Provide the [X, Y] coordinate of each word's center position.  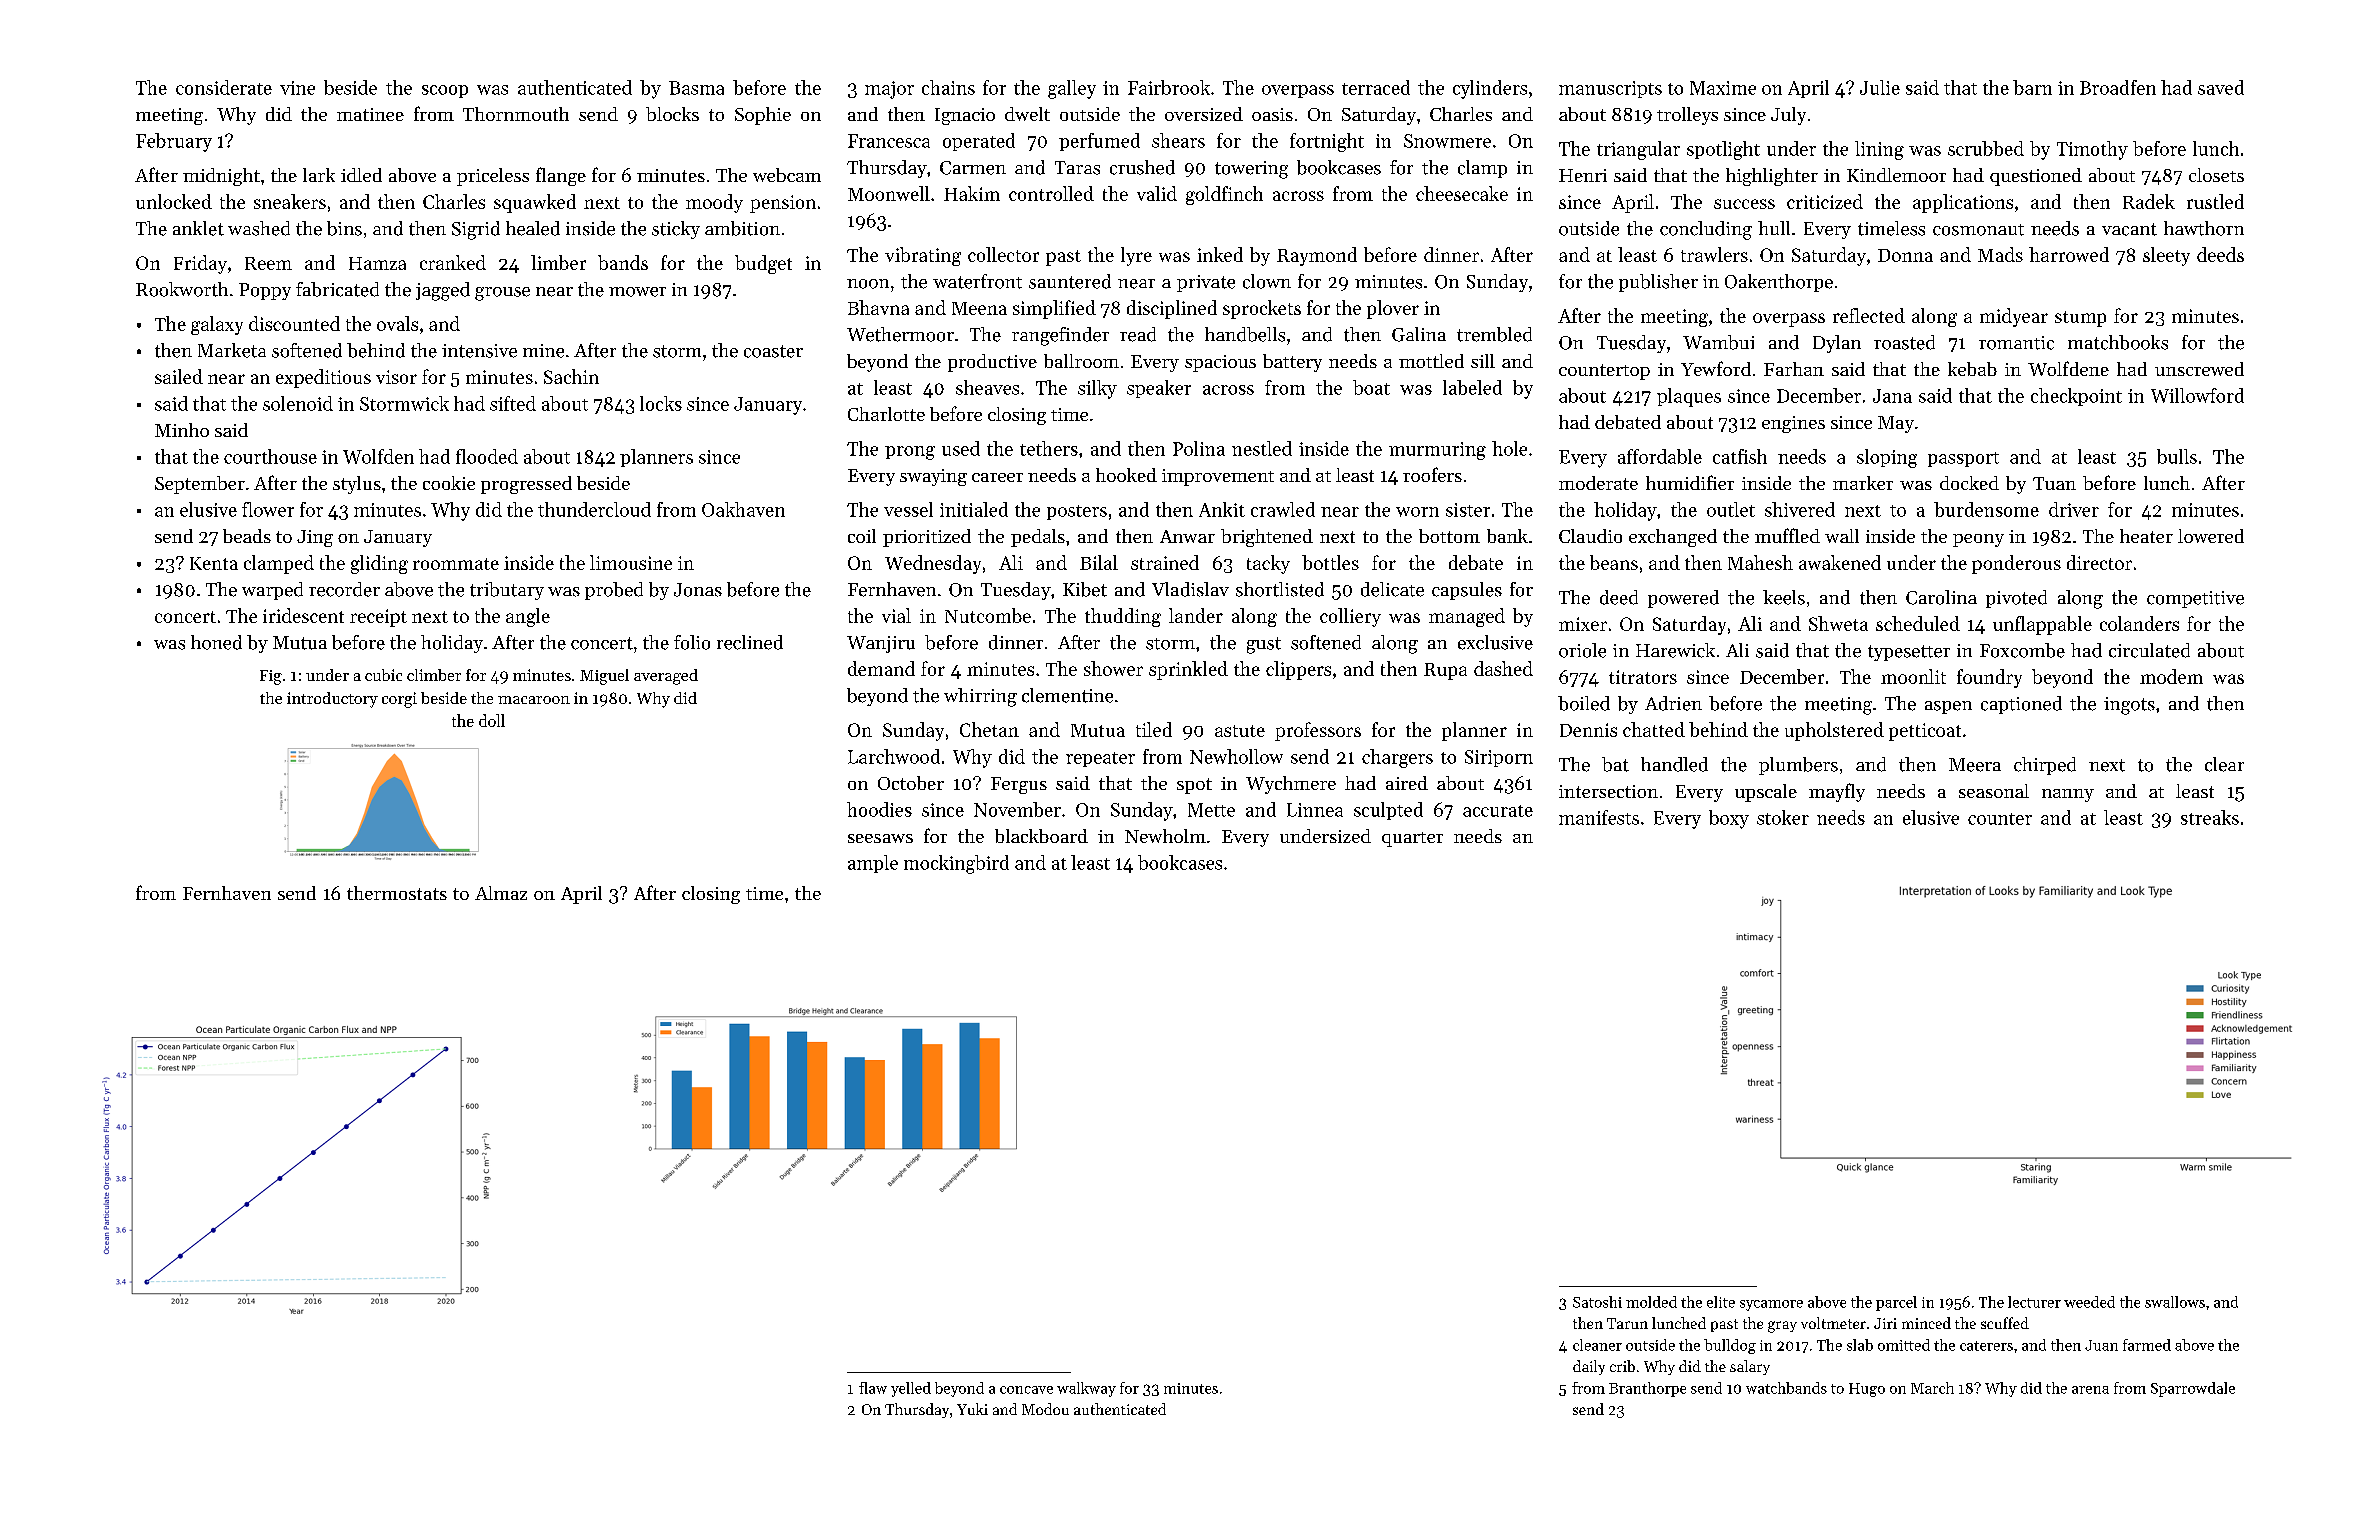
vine [297, 88]
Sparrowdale [2193, 1389]
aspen [1948, 707]
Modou [1045, 1409]
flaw [873, 1388]
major [889, 90]
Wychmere [1291, 785]
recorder [344, 589]
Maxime [1723, 88]
